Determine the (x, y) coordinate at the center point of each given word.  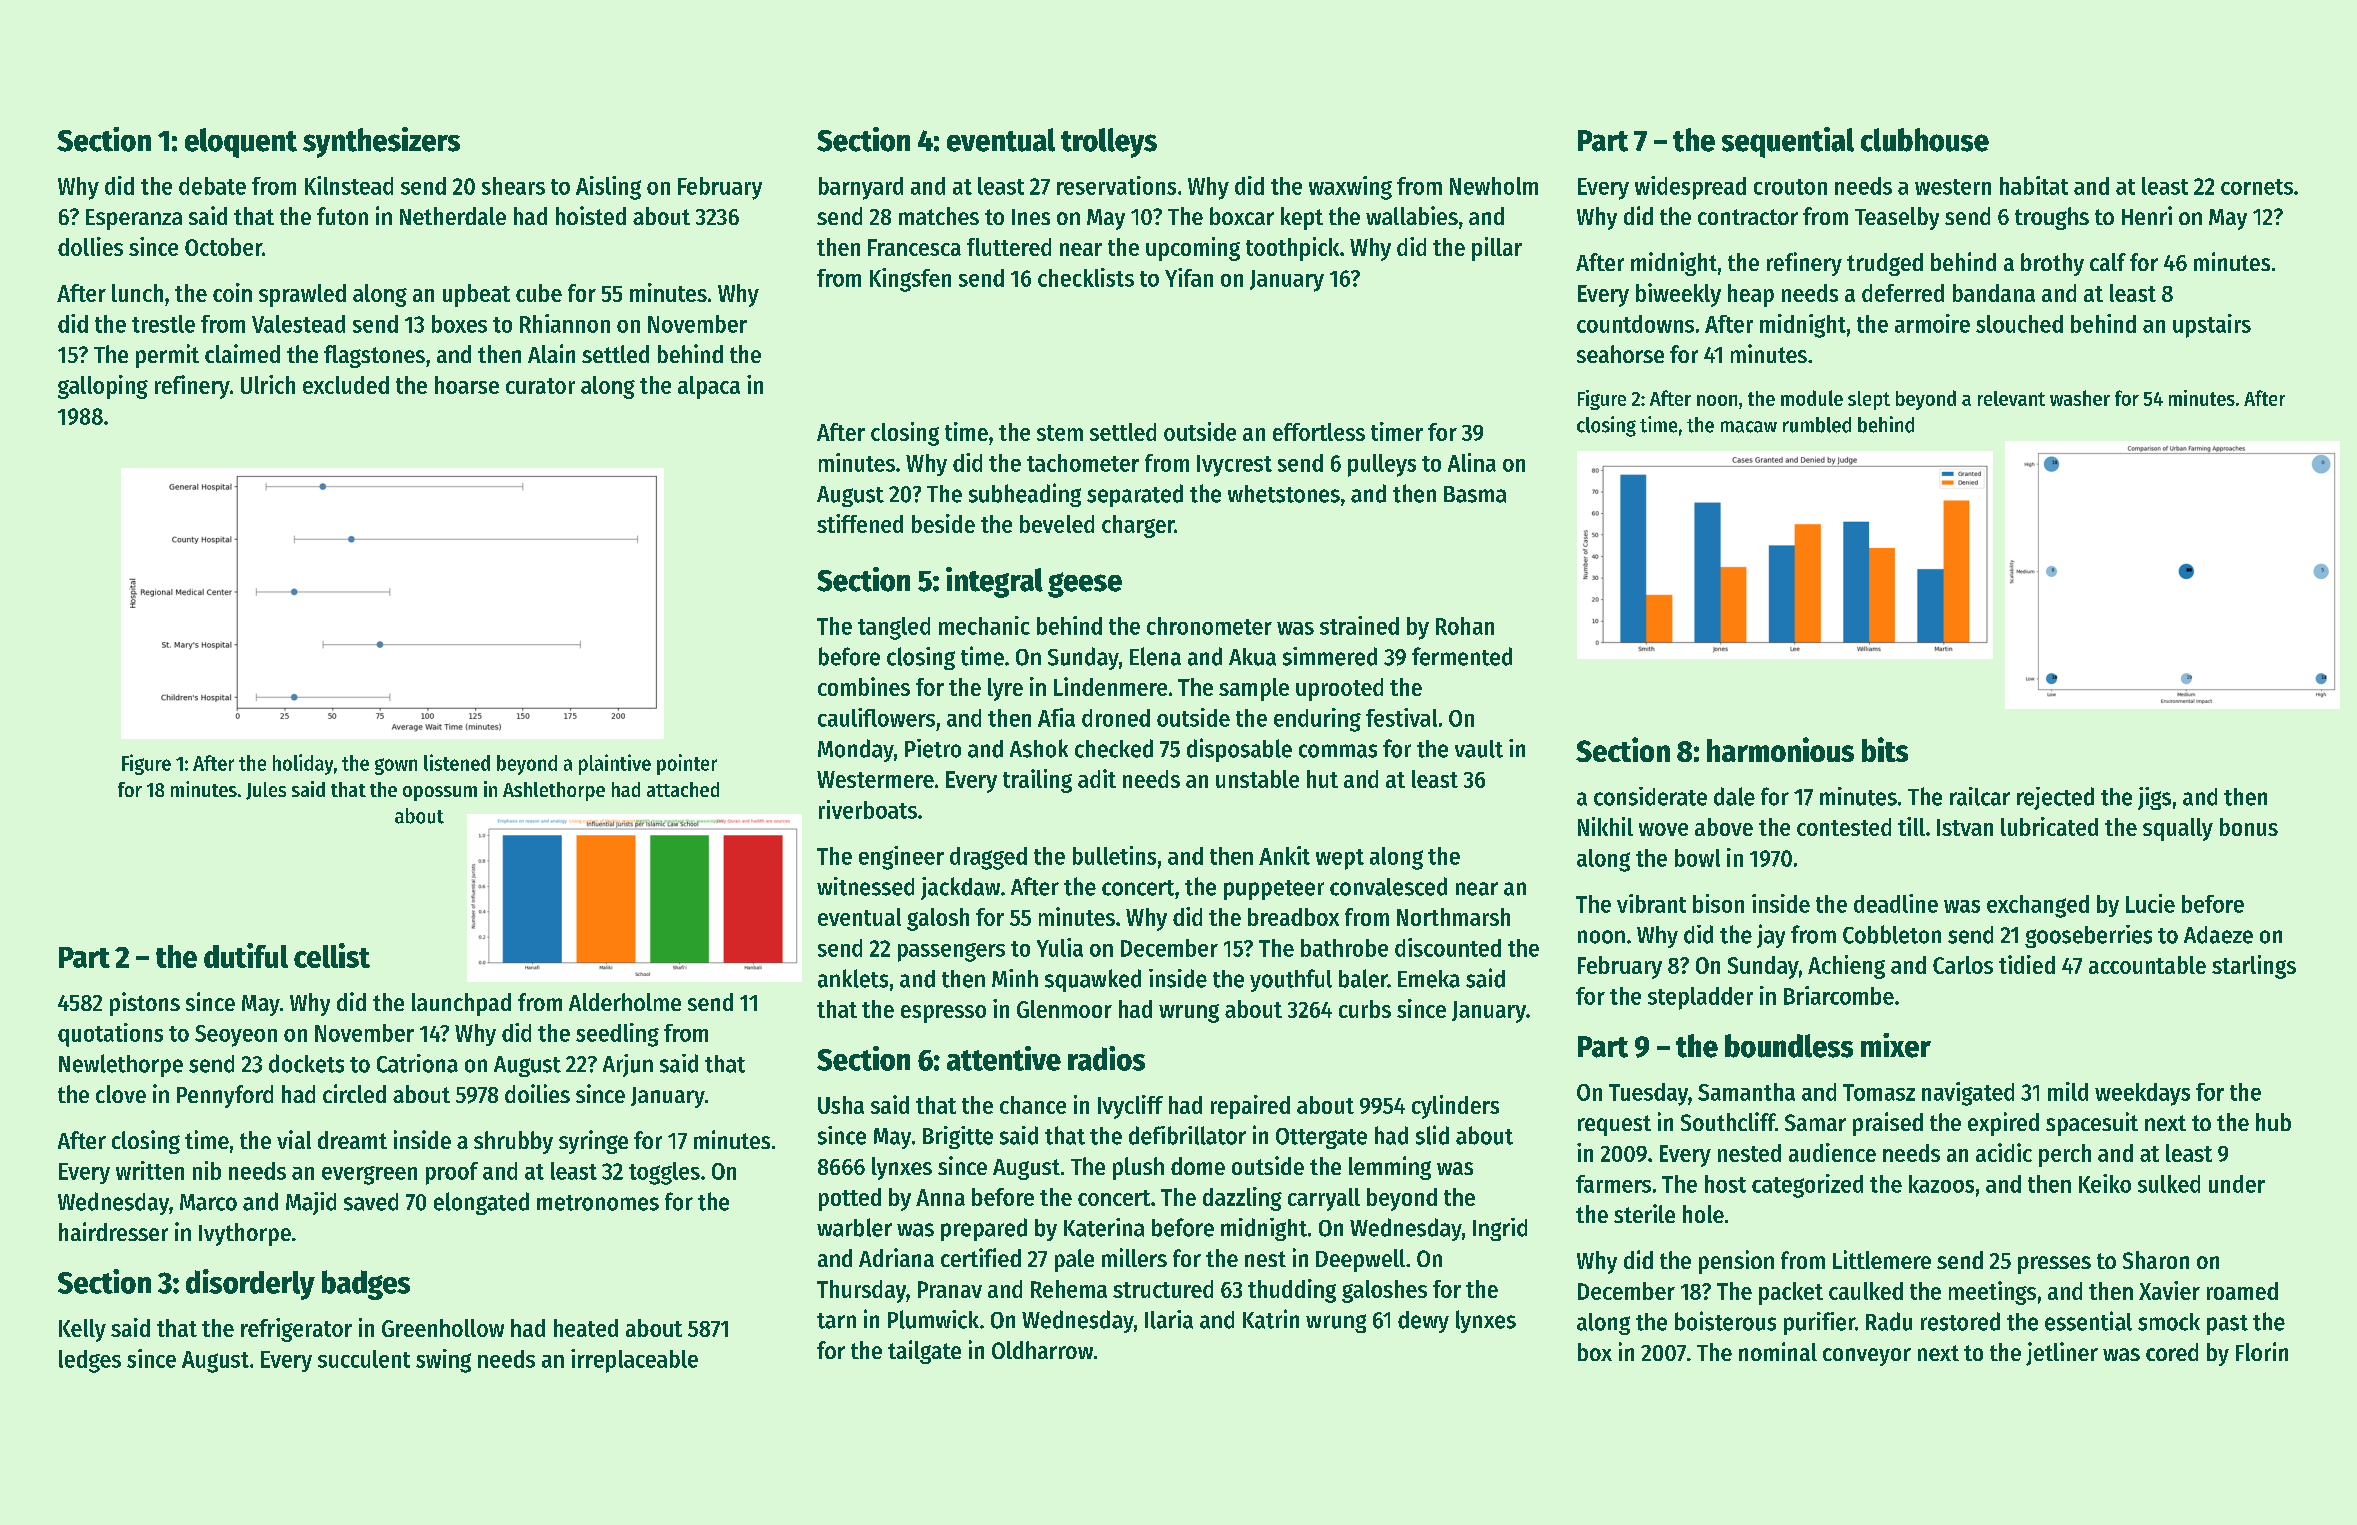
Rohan (1465, 626)
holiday (303, 764)
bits (1885, 749)
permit (167, 356)
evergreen (369, 1175)
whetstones (1284, 494)
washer (2080, 398)
